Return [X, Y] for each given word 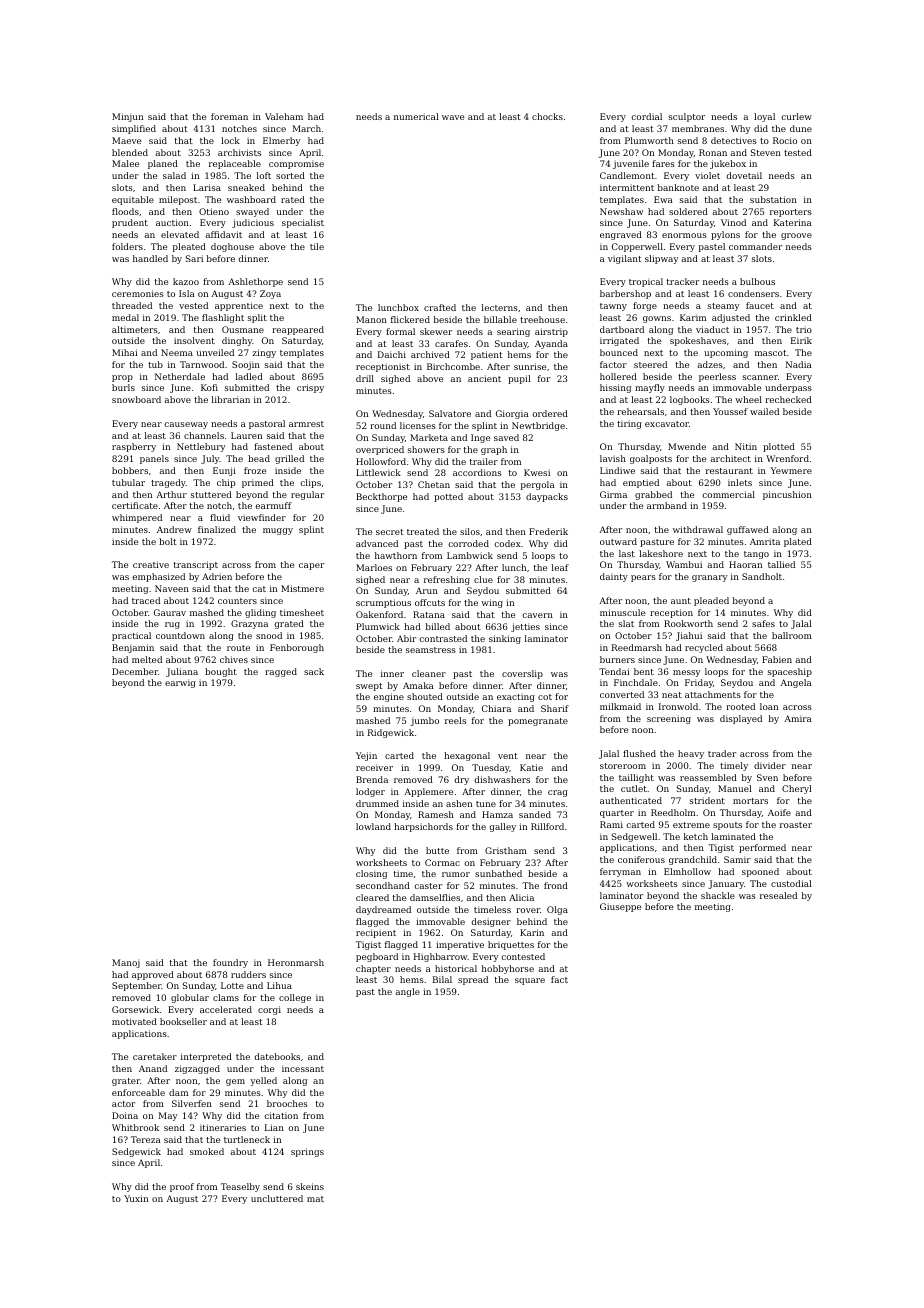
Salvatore [450, 413]
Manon [371, 319]
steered [650, 364]
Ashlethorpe [255, 282]
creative [151, 564]
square [530, 981]
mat [315, 1199]
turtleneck [247, 1139]
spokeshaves [698, 341]
